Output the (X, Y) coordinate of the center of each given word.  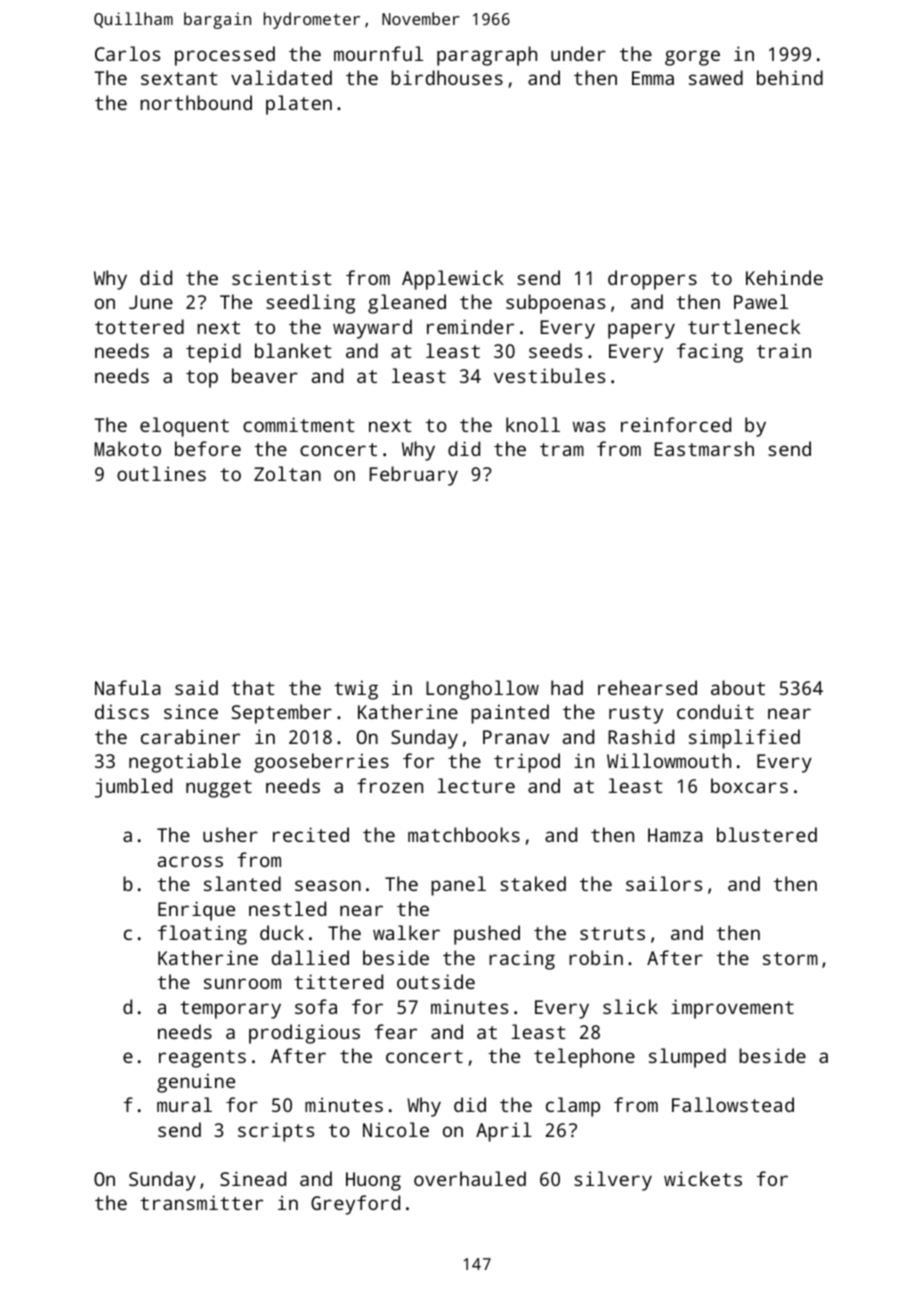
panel (458, 886)
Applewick (453, 280)
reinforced (676, 424)
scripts (276, 1132)
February (414, 476)
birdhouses (447, 77)
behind (790, 77)
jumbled (133, 788)
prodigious (304, 1034)
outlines (161, 473)
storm (790, 958)
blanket (293, 350)
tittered (338, 981)
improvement (732, 1009)
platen (299, 105)
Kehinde (784, 277)
